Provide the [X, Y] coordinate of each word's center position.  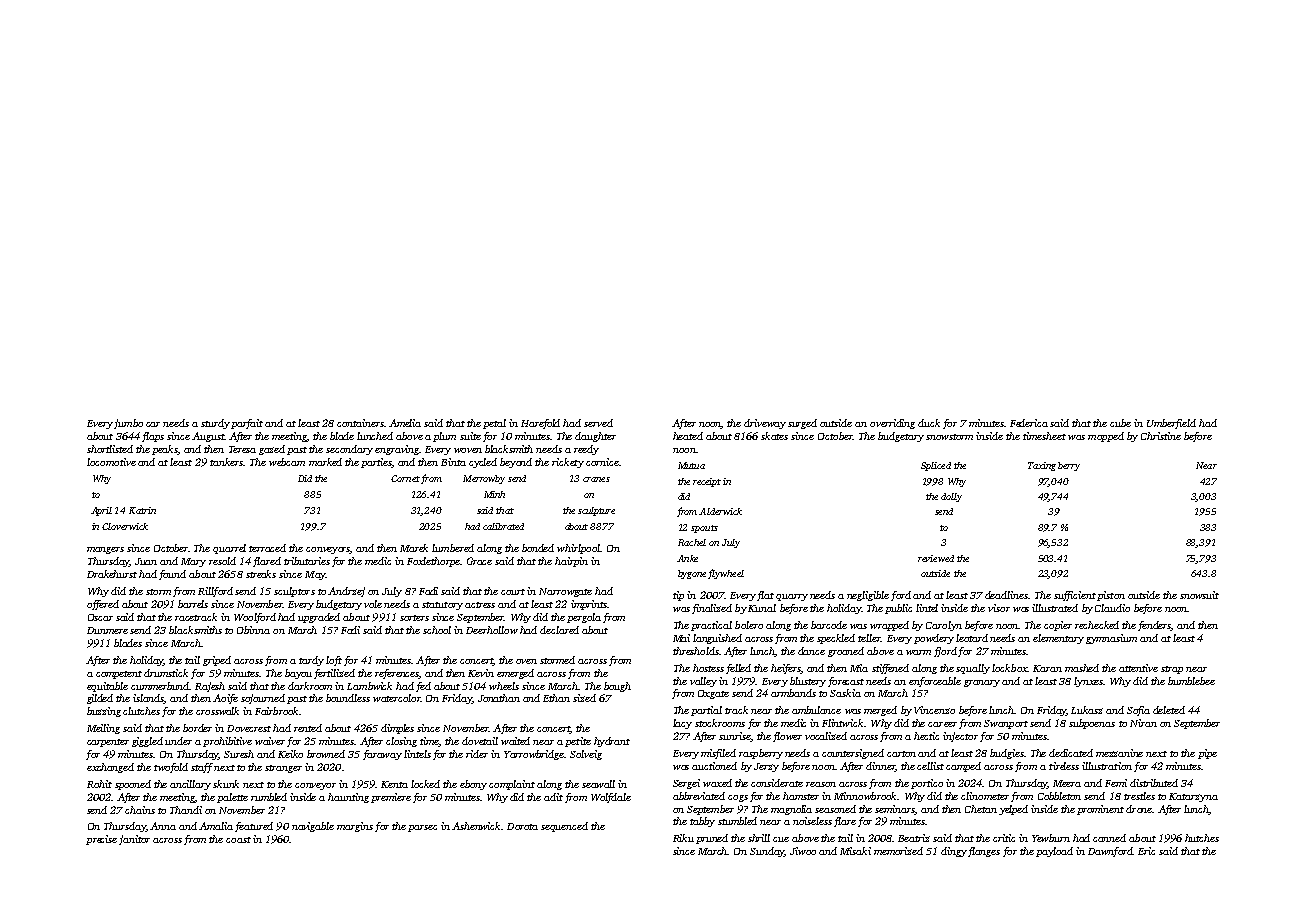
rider [477, 754]
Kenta [394, 784]
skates [774, 436]
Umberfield [1171, 424]
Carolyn [944, 626]
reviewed [936, 558]
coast [238, 840]
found [172, 575]
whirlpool [578, 549]
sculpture [596, 511]
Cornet [405, 478]
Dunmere [107, 630]
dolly [951, 497]
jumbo [128, 424]
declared [559, 630]
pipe [1207, 754]
